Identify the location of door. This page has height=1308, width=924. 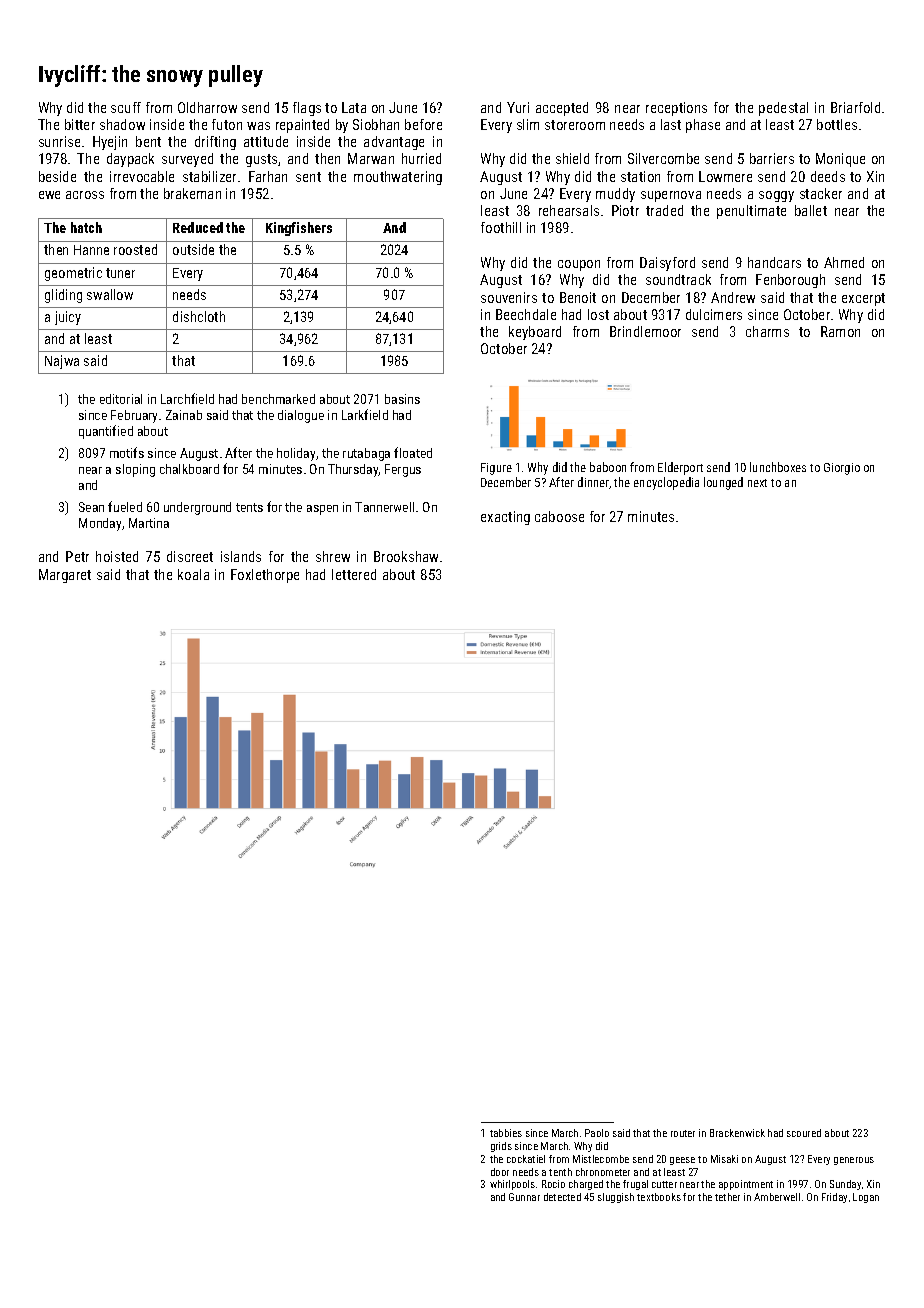
(500, 1172).
